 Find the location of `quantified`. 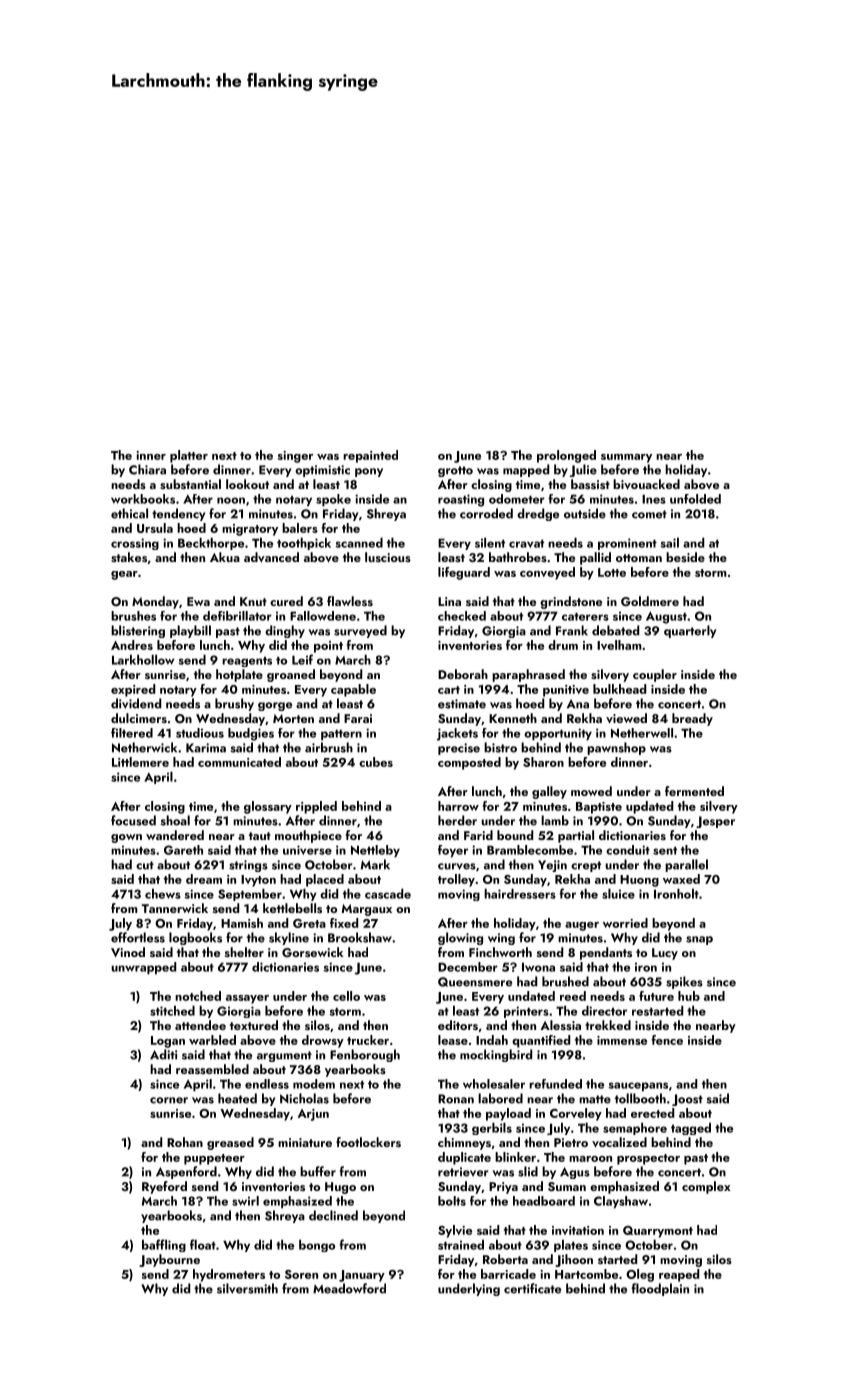

quantified is located at coordinates (541, 1041).
